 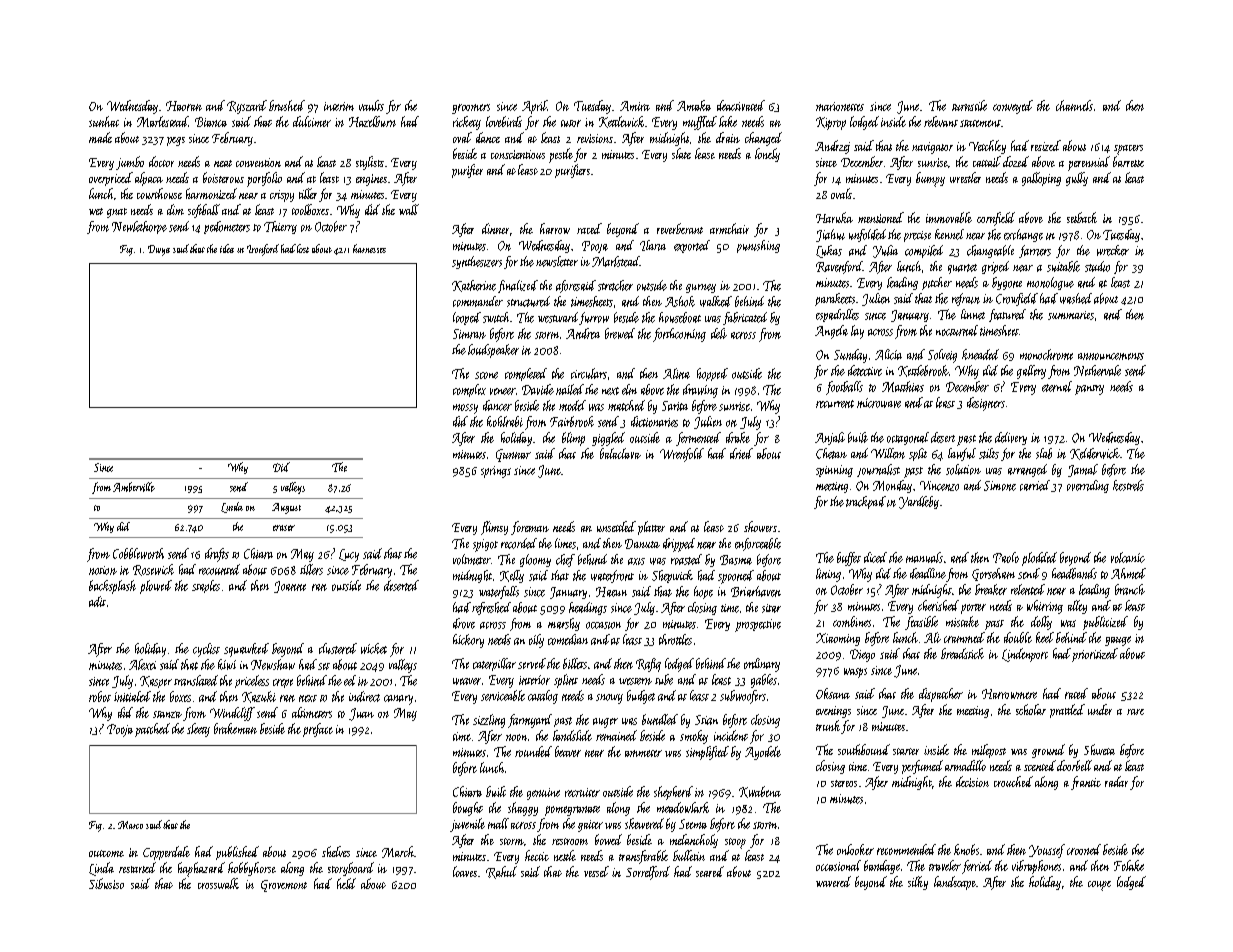 I want to click on mossy, so click(x=465, y=409).
